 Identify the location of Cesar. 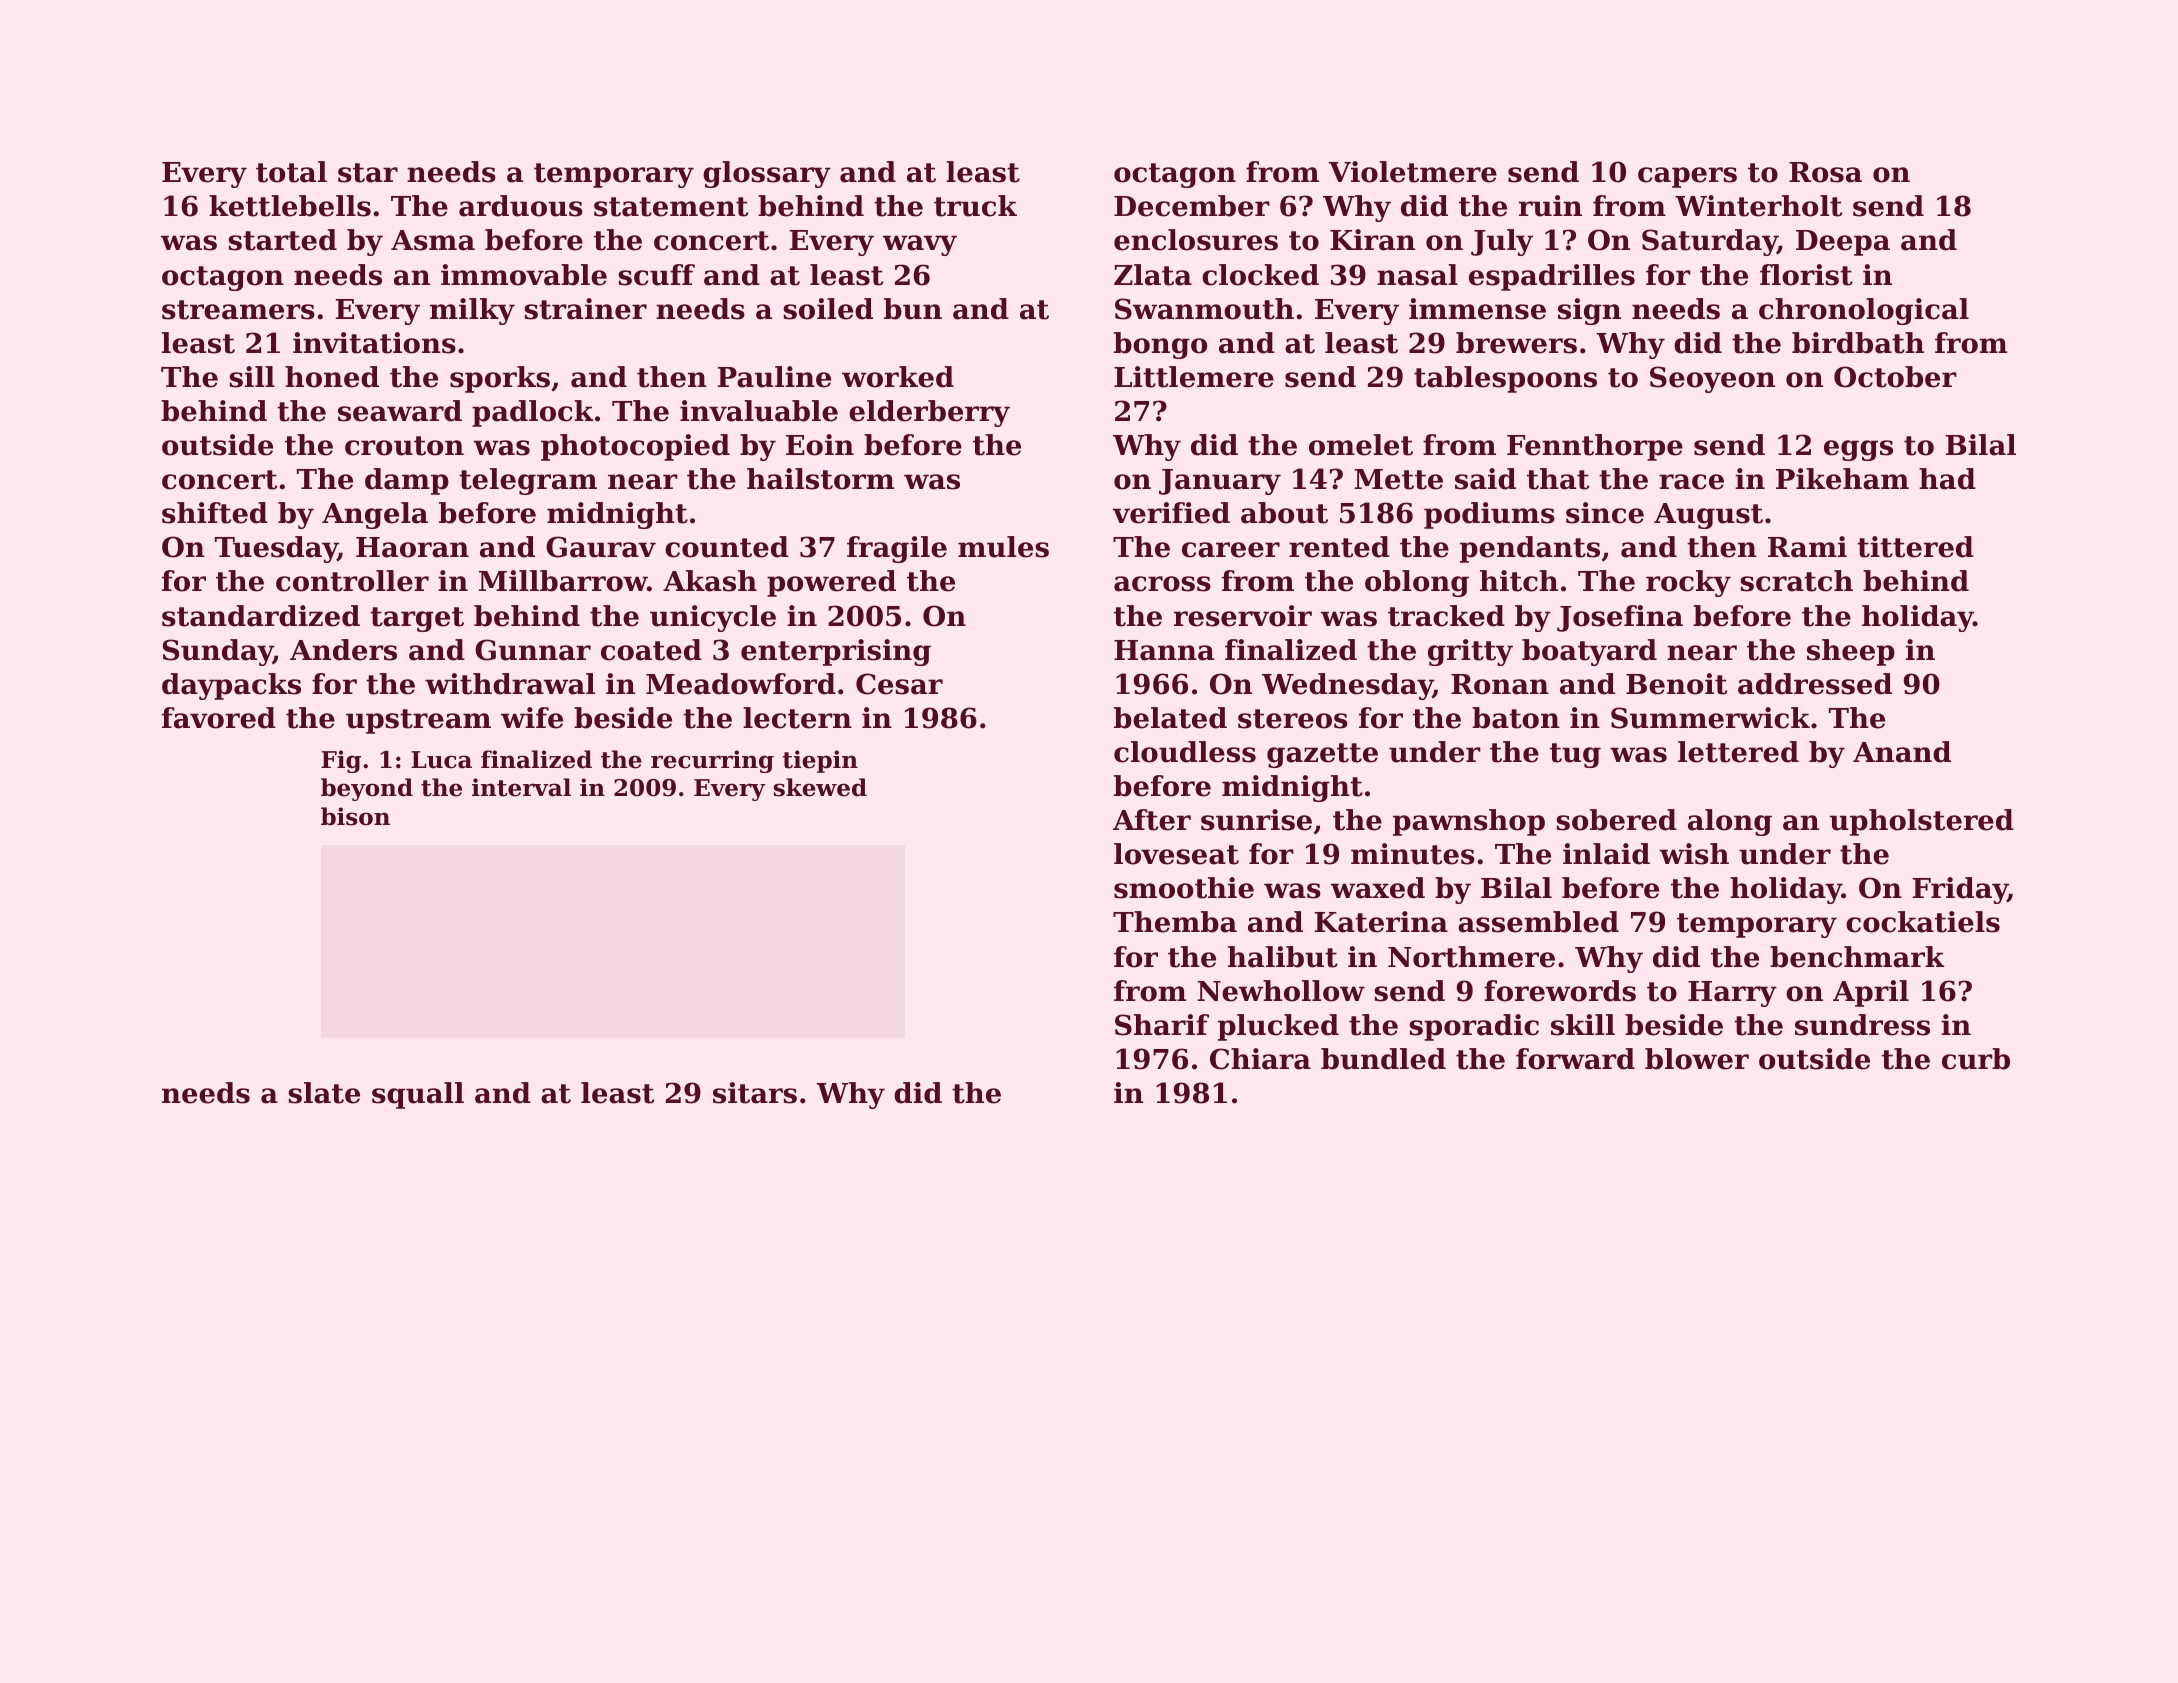
(899, 684).
